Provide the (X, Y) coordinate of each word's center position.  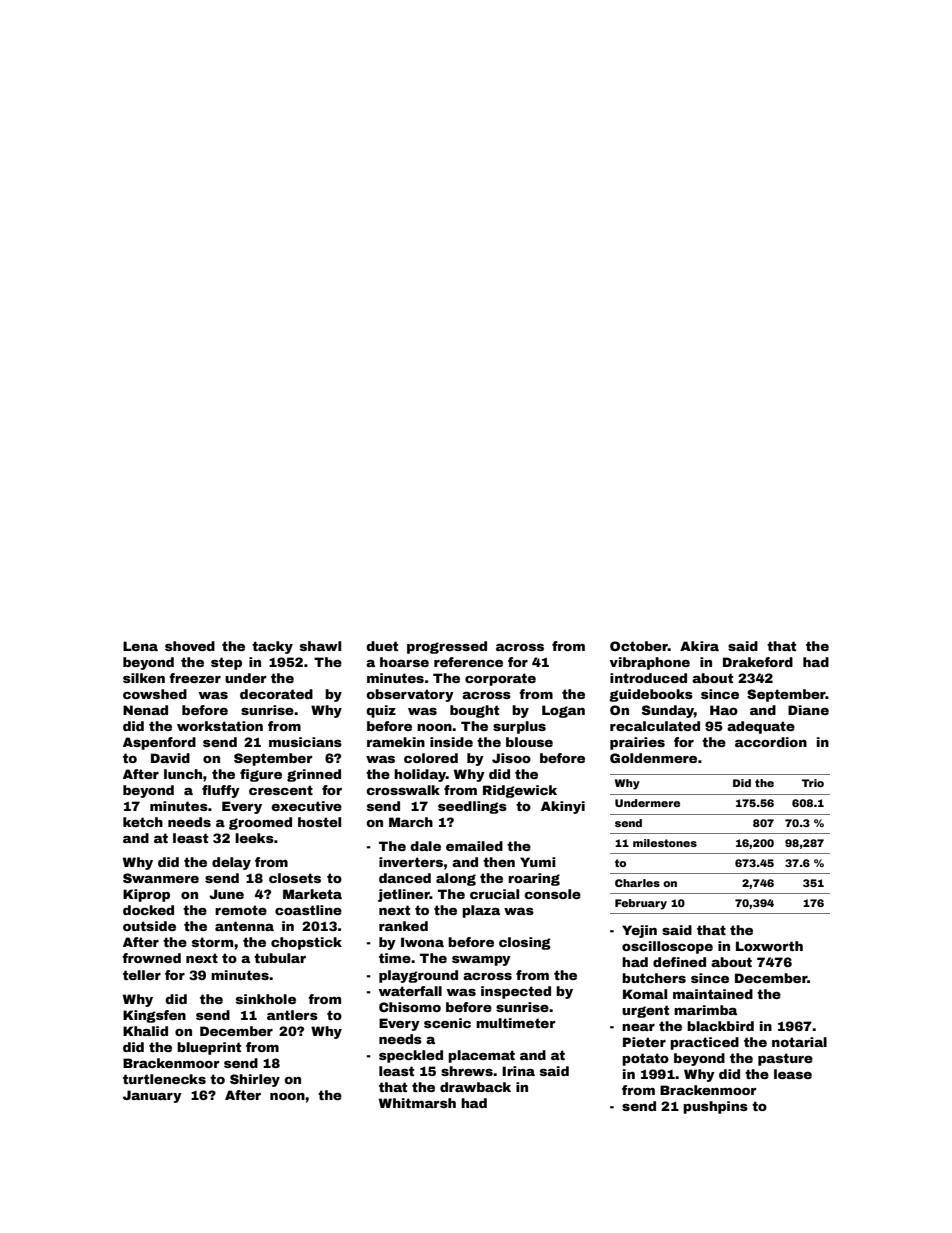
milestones (665, 843)
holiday (420, 775)
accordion (771, 742)
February (641, 904)
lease (793, 1074)
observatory (410, 695)
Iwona (422, 942)
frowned (151, 958)
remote (241, 910)
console (552, 894)
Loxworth (769, 946)
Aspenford (159, 743)
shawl (320, 646)
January (152, 1096)
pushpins (715, 1107)
